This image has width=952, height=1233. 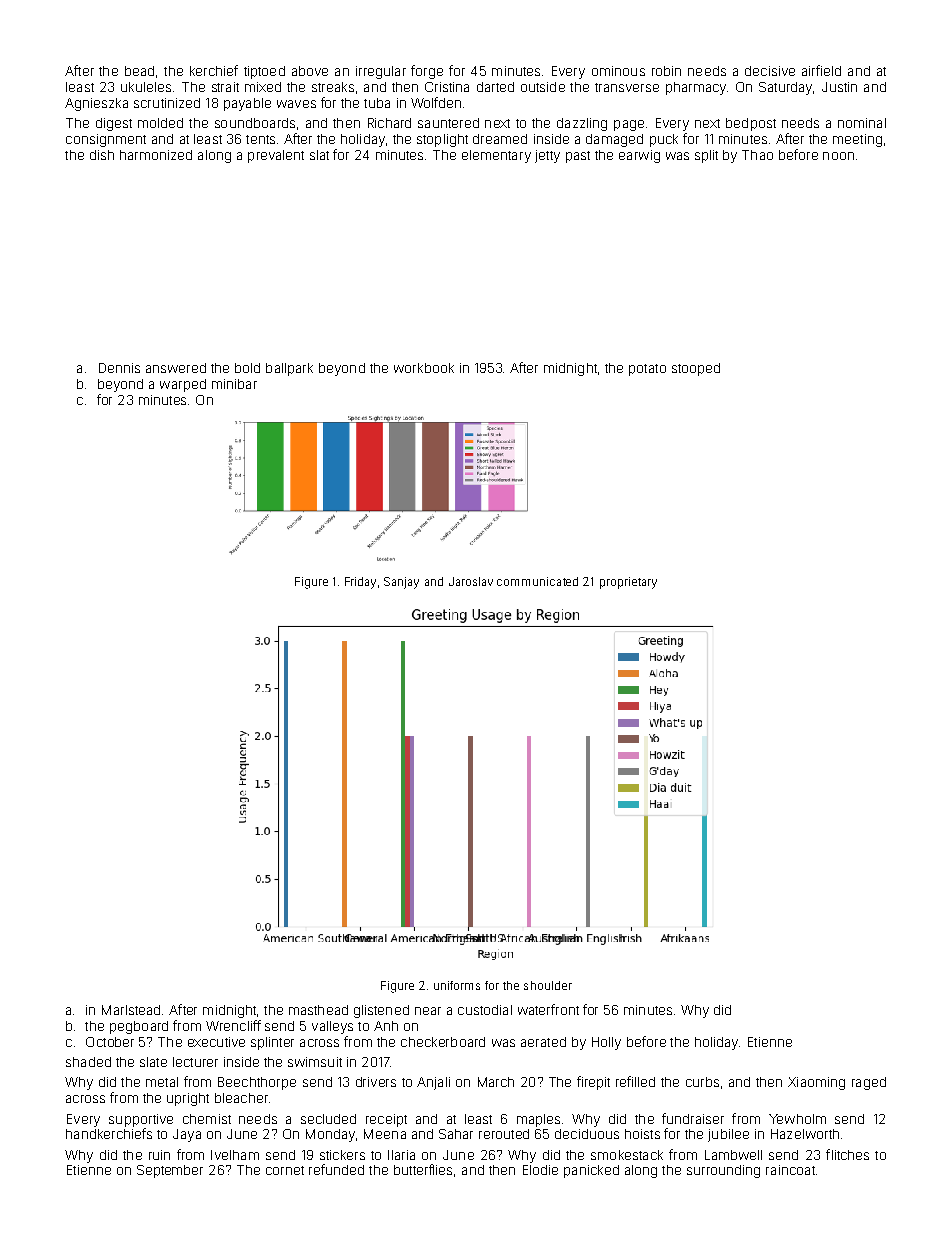 What do you see at coordinates (424, 368) in the image?
I see `workbook` at bounding box center [424, 368].
